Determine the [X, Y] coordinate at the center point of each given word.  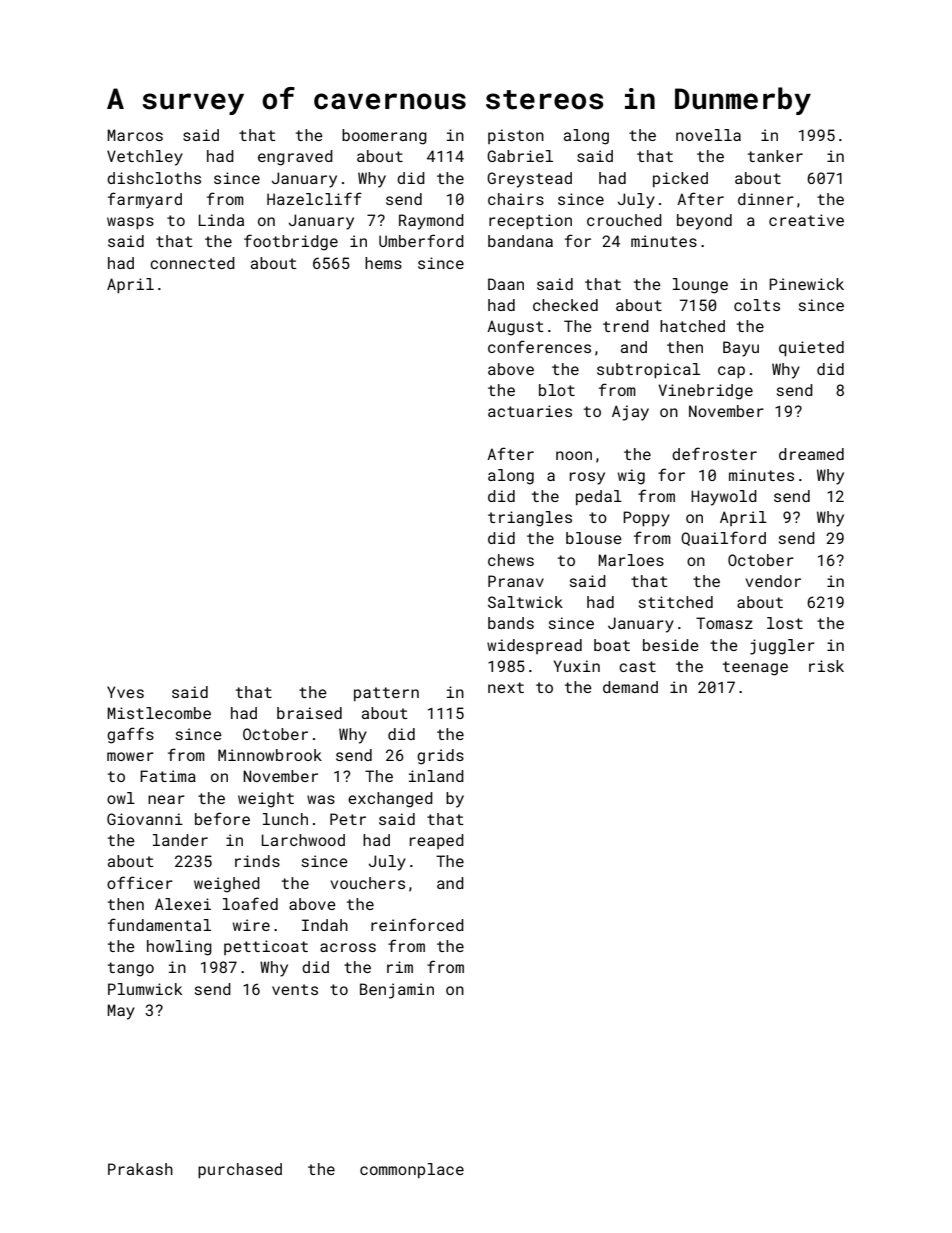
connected [192, 263]
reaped [437, 841]
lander [180, 840]
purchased [240, 1170]
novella [708, 135]
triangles [530, 519]
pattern [386, 694]
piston [516, 136]
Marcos [135, 135]
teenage [755, 668]
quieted [811, 348]
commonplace [412, 1170]
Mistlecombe [159, 713]
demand [630, 687]
